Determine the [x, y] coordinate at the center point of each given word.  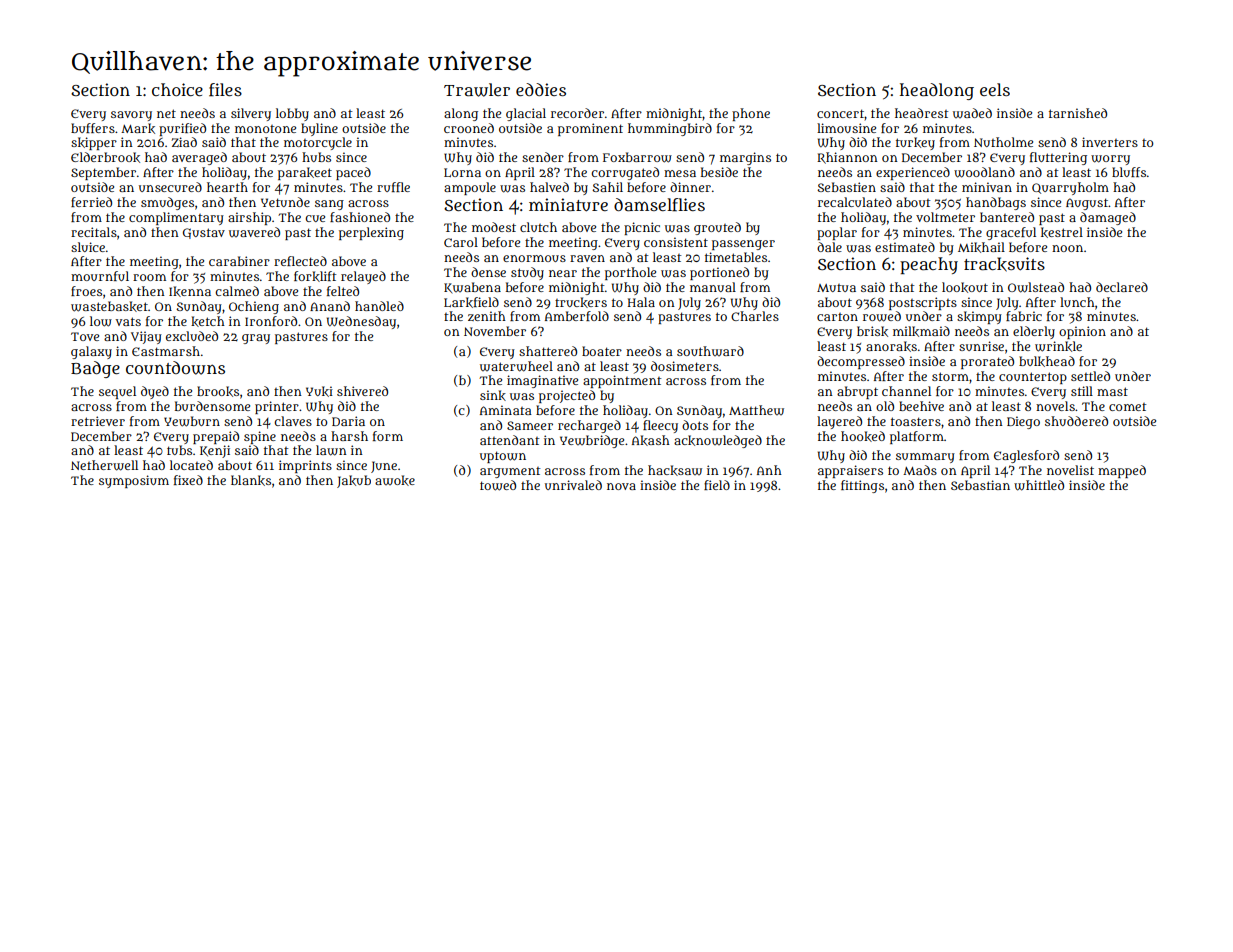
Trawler [477, 90]
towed [498, 485]
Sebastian [980, 485]
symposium [134, 481]
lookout [965, 287]
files [225, 90]
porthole [630, 273]
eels [995, 89]
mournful [100, 276]
